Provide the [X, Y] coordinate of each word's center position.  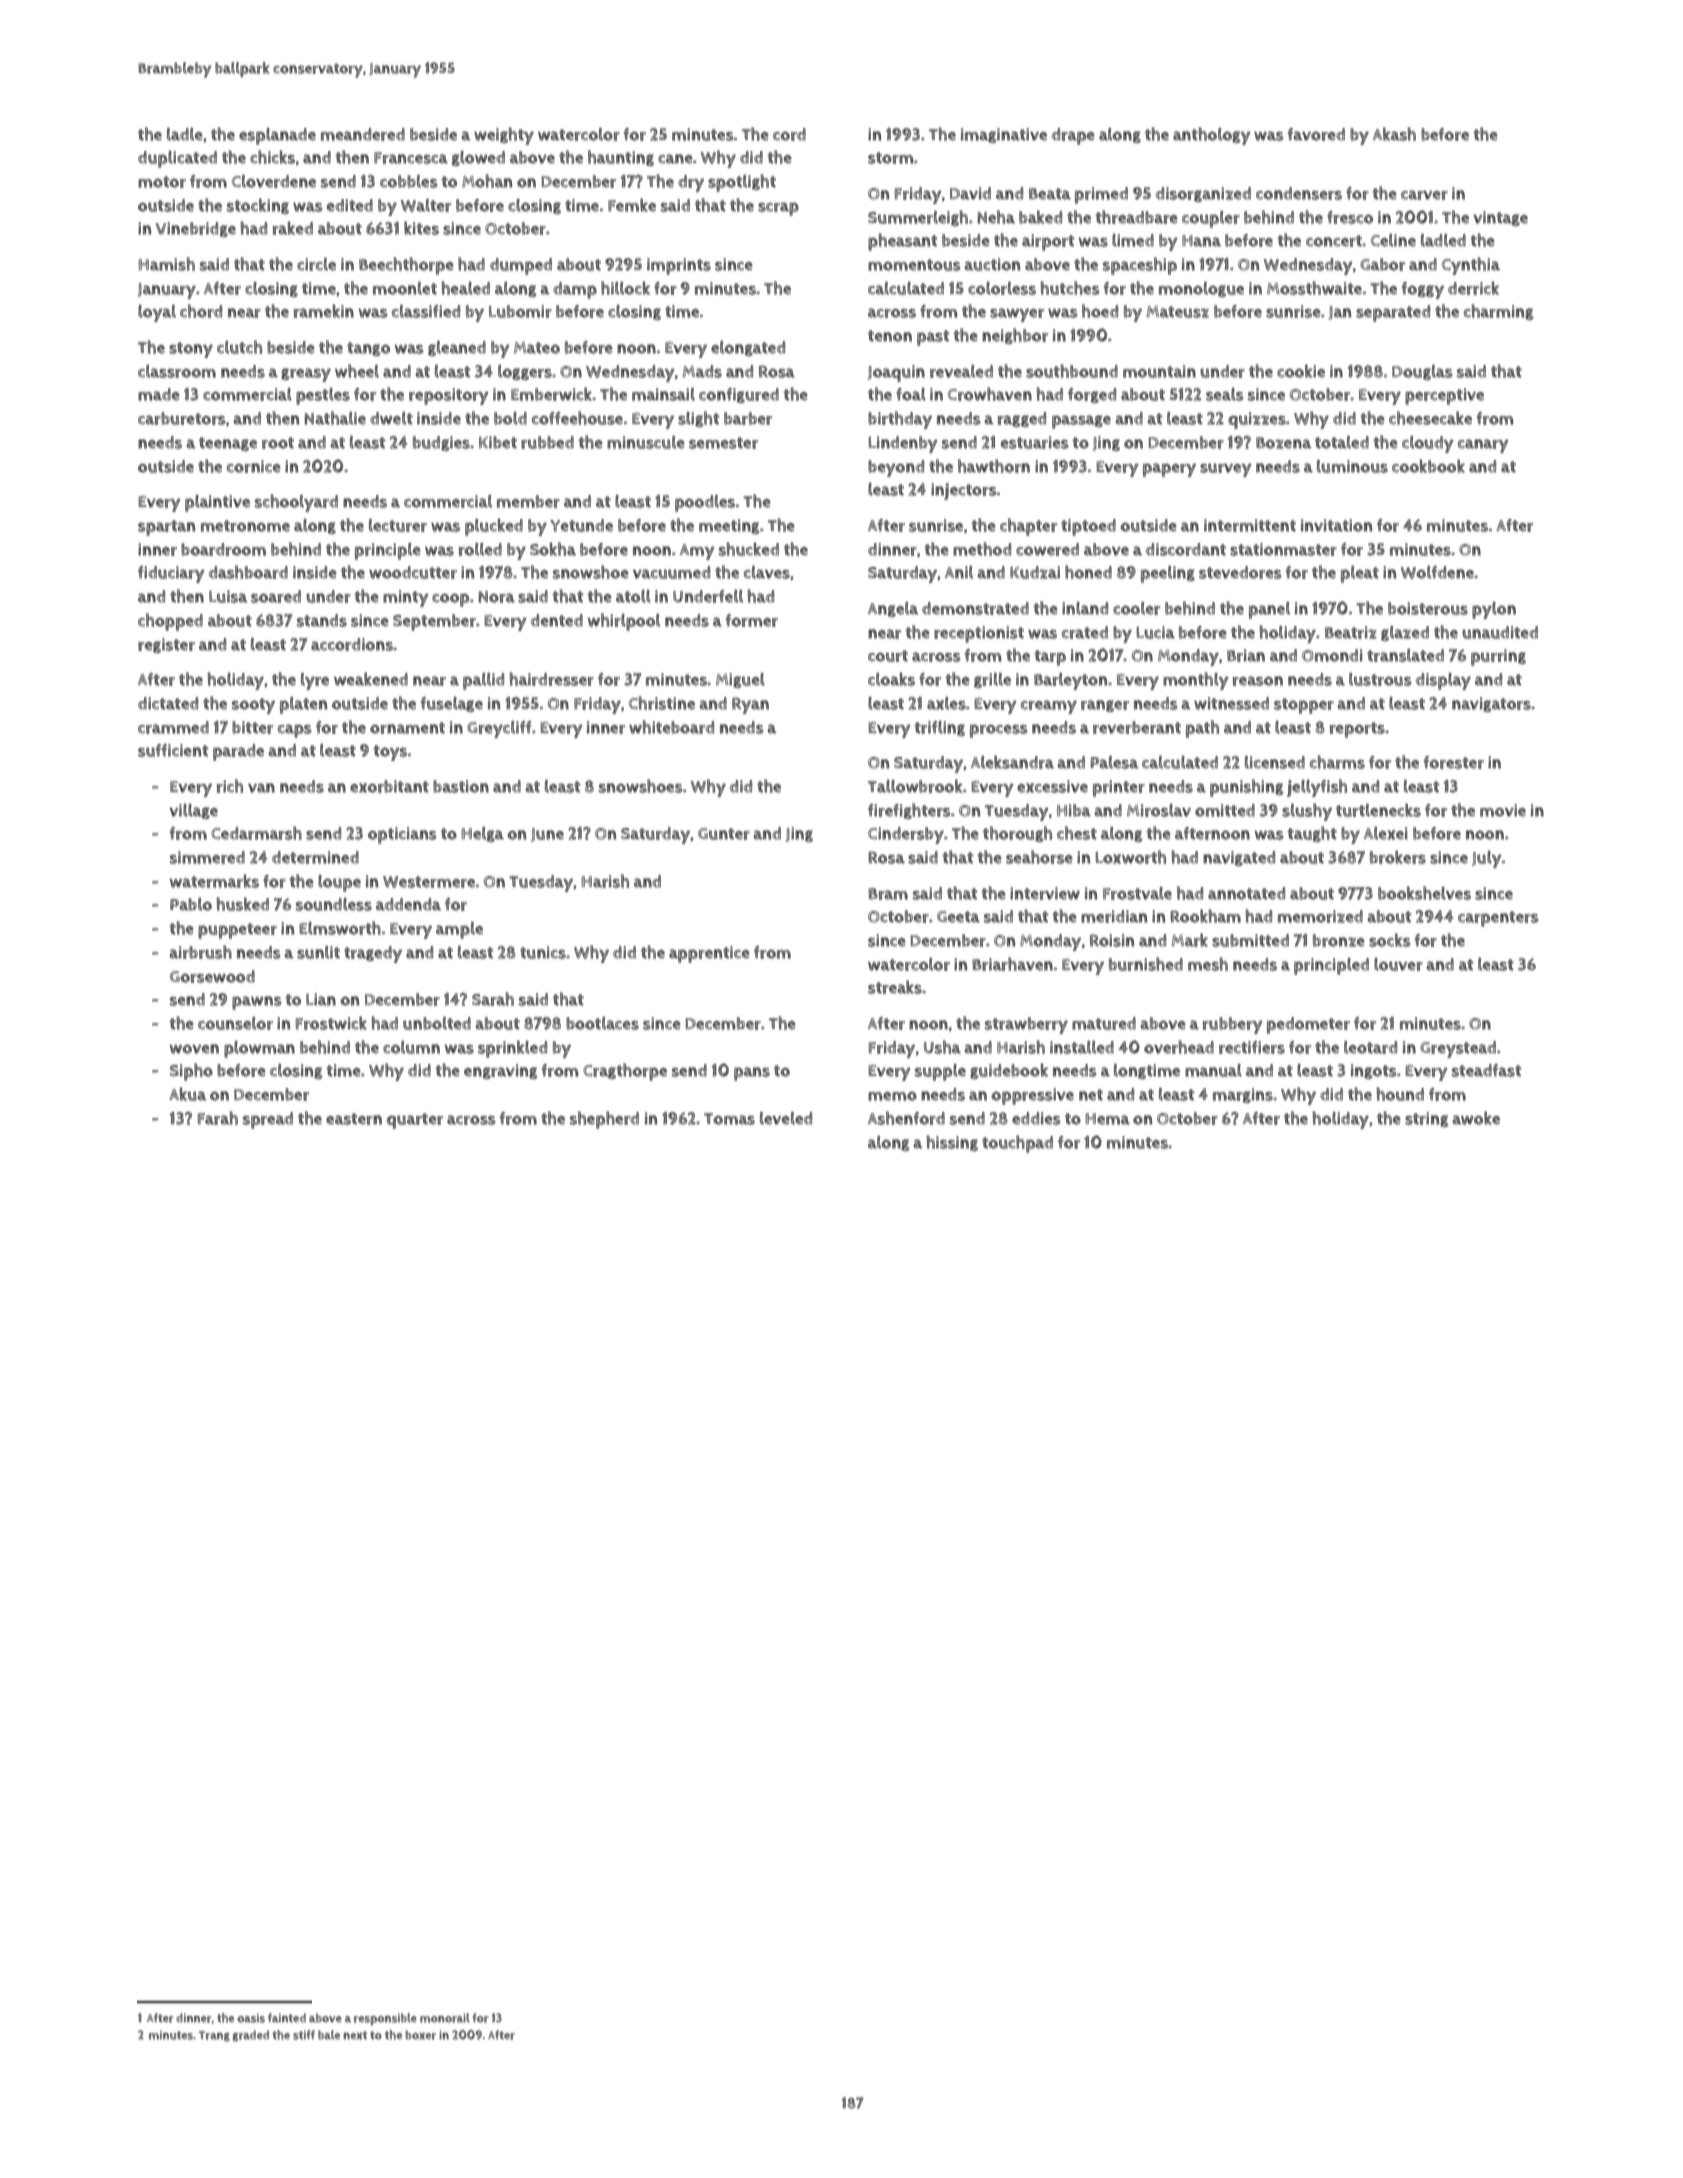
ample [459, 930]
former [752, 620]
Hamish [166, 264]
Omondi [1332, 655]
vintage [1500, 218]
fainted [287, 2017]
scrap [778, 209]
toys [390, 753]
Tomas [729, 1119]
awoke [1476, 1118]
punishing [1246, 788]
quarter [415, 1121]
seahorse [1039, 857]
